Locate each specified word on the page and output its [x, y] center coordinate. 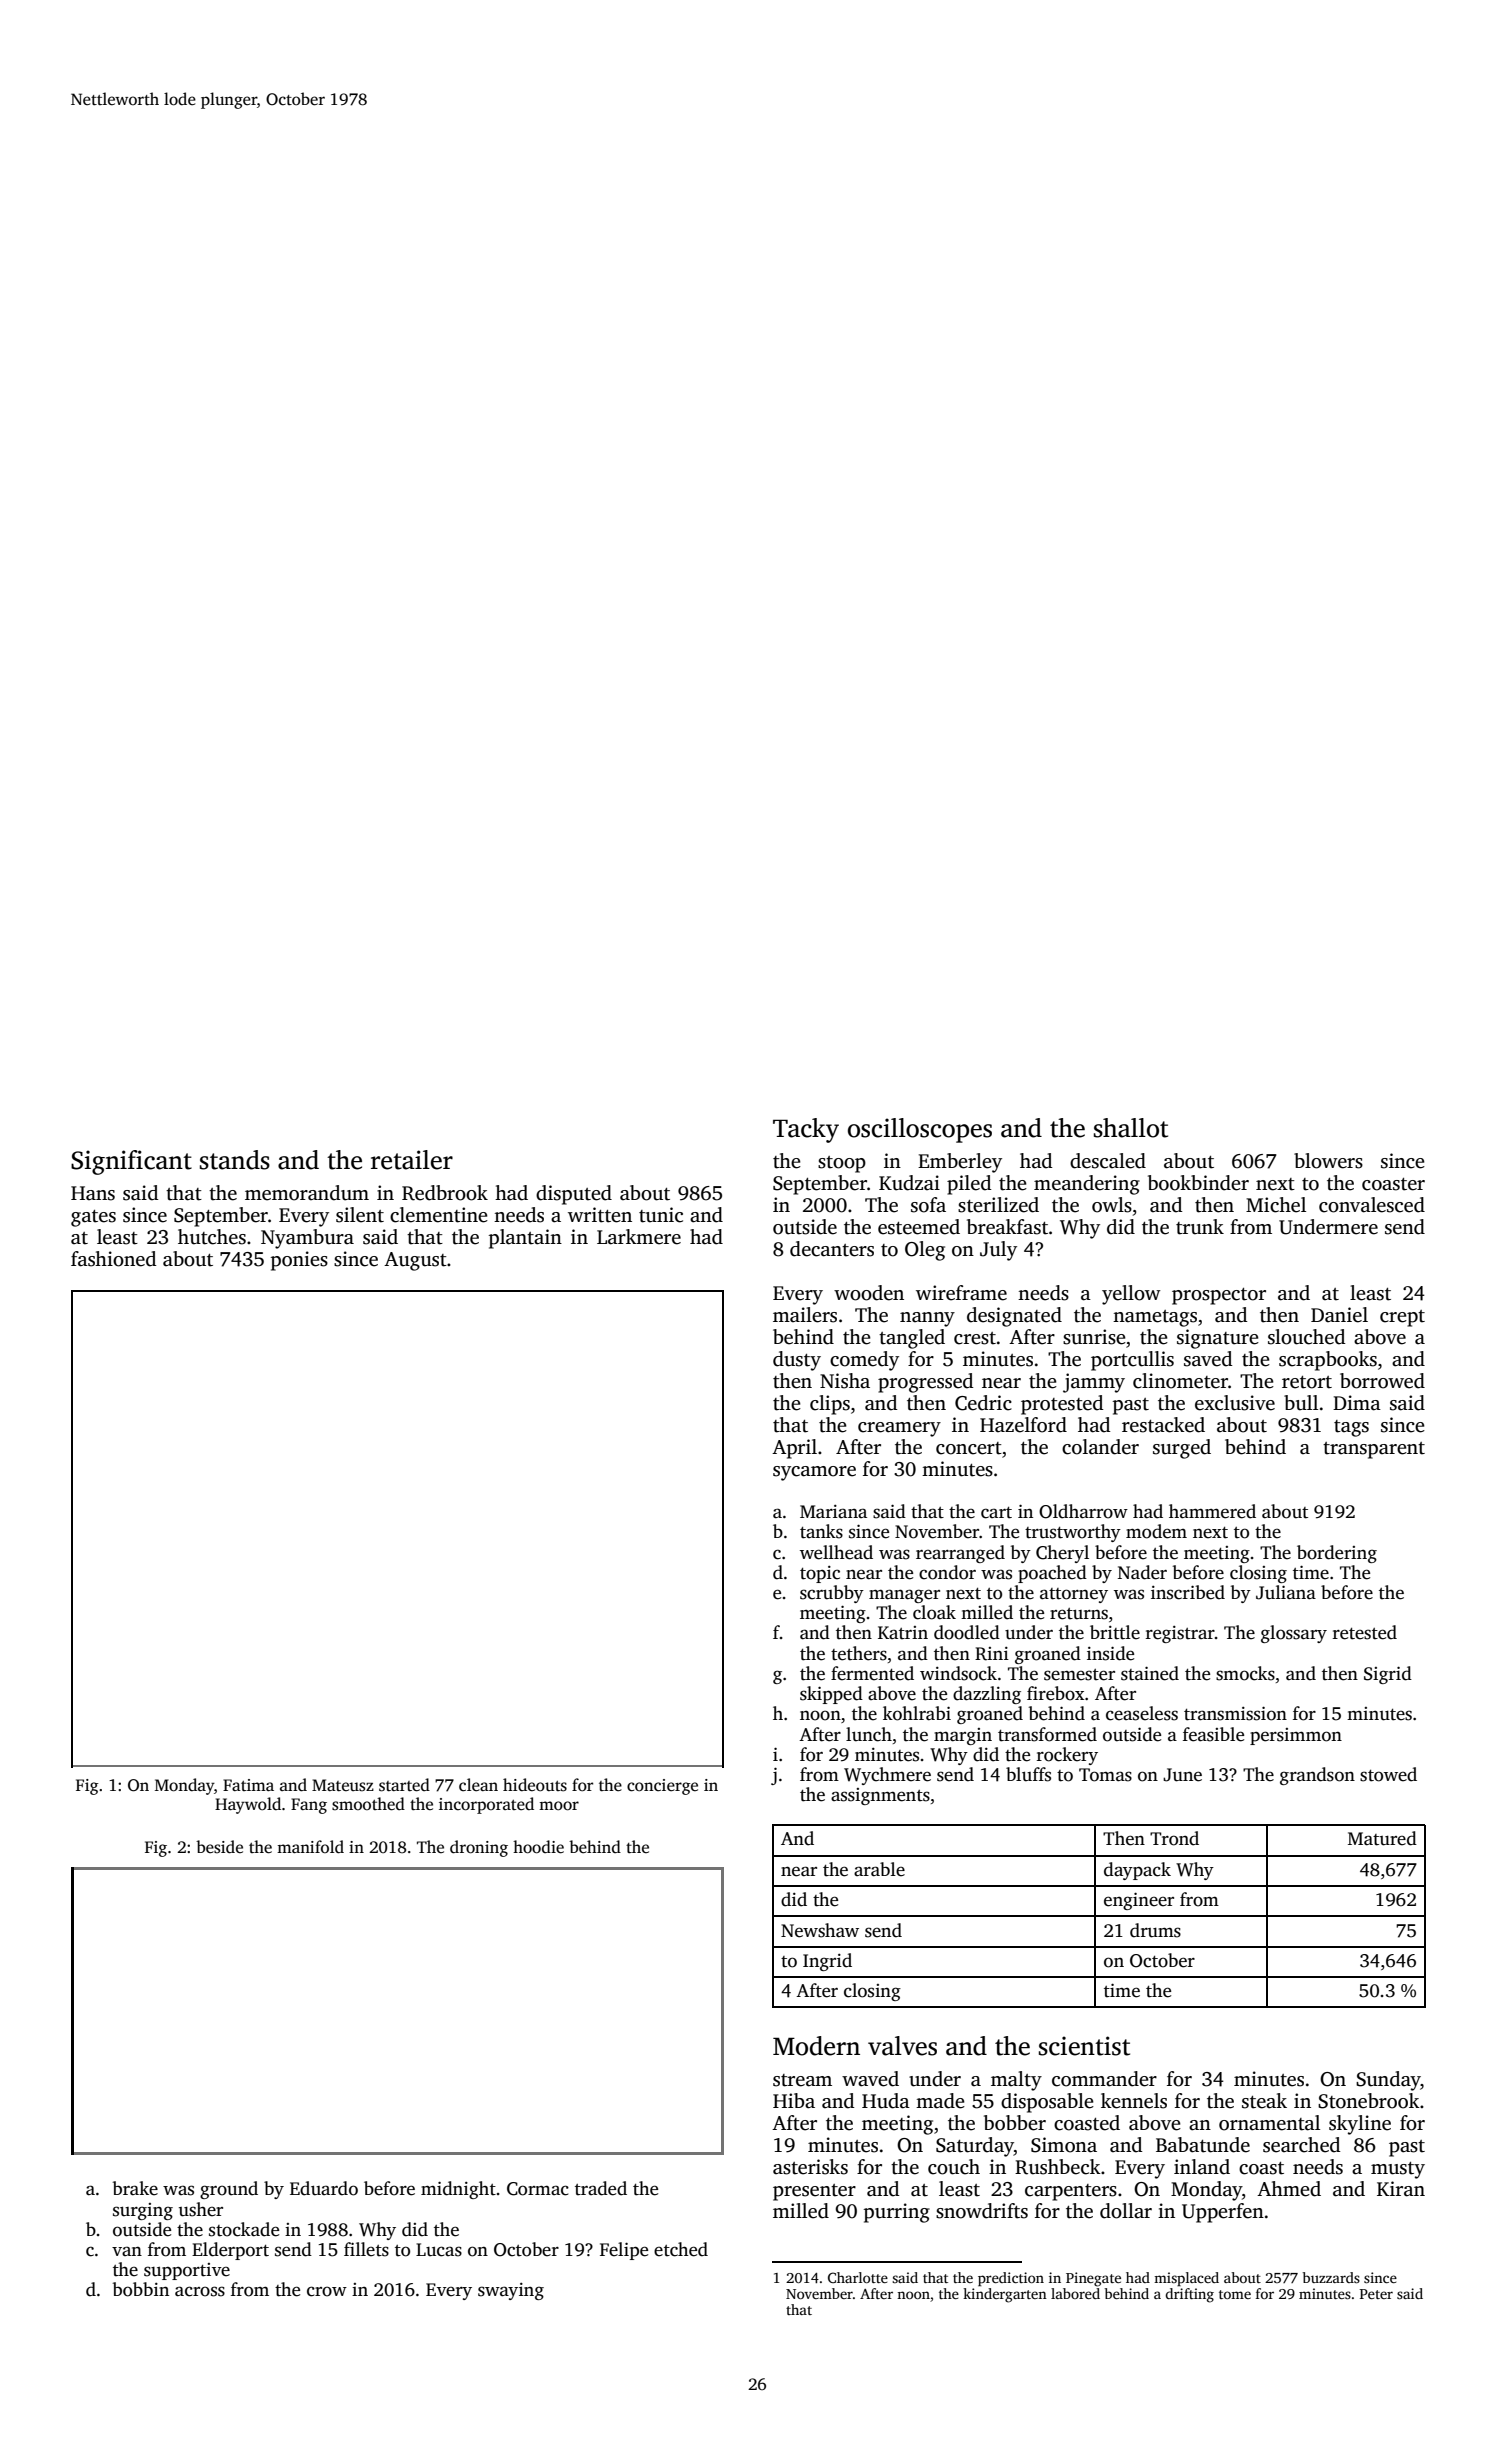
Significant [131, 1162]
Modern [816, 2046]
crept [1402, 1318]
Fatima [248, 1785]
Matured [1382, 1838]
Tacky [806, 1130]
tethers [859, 1653]
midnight [458, 2190]
